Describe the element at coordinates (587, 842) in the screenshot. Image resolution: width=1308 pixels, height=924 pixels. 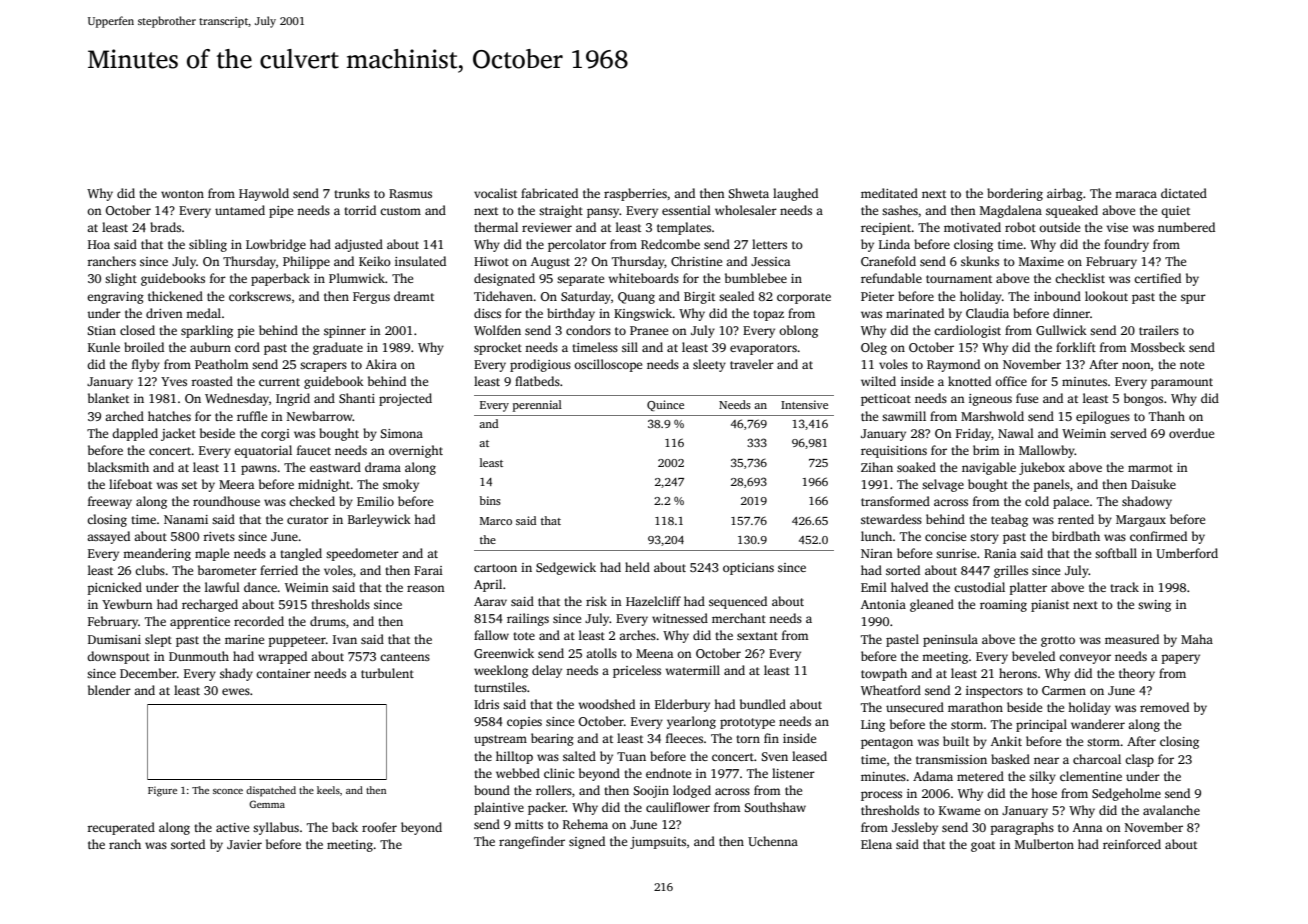
I see `signed` at that location.
